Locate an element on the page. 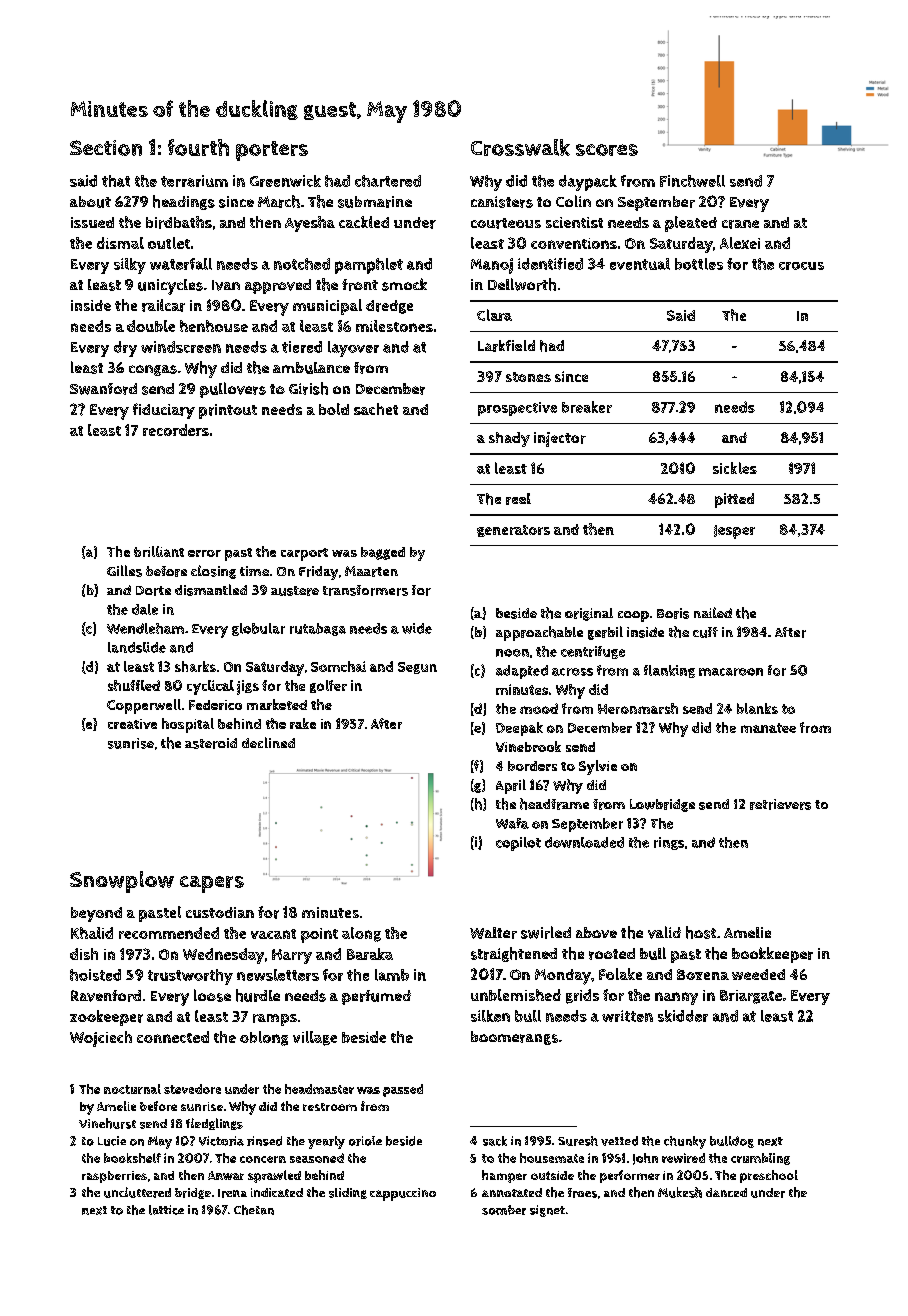  passed is located at coordinates (403, 1090).
